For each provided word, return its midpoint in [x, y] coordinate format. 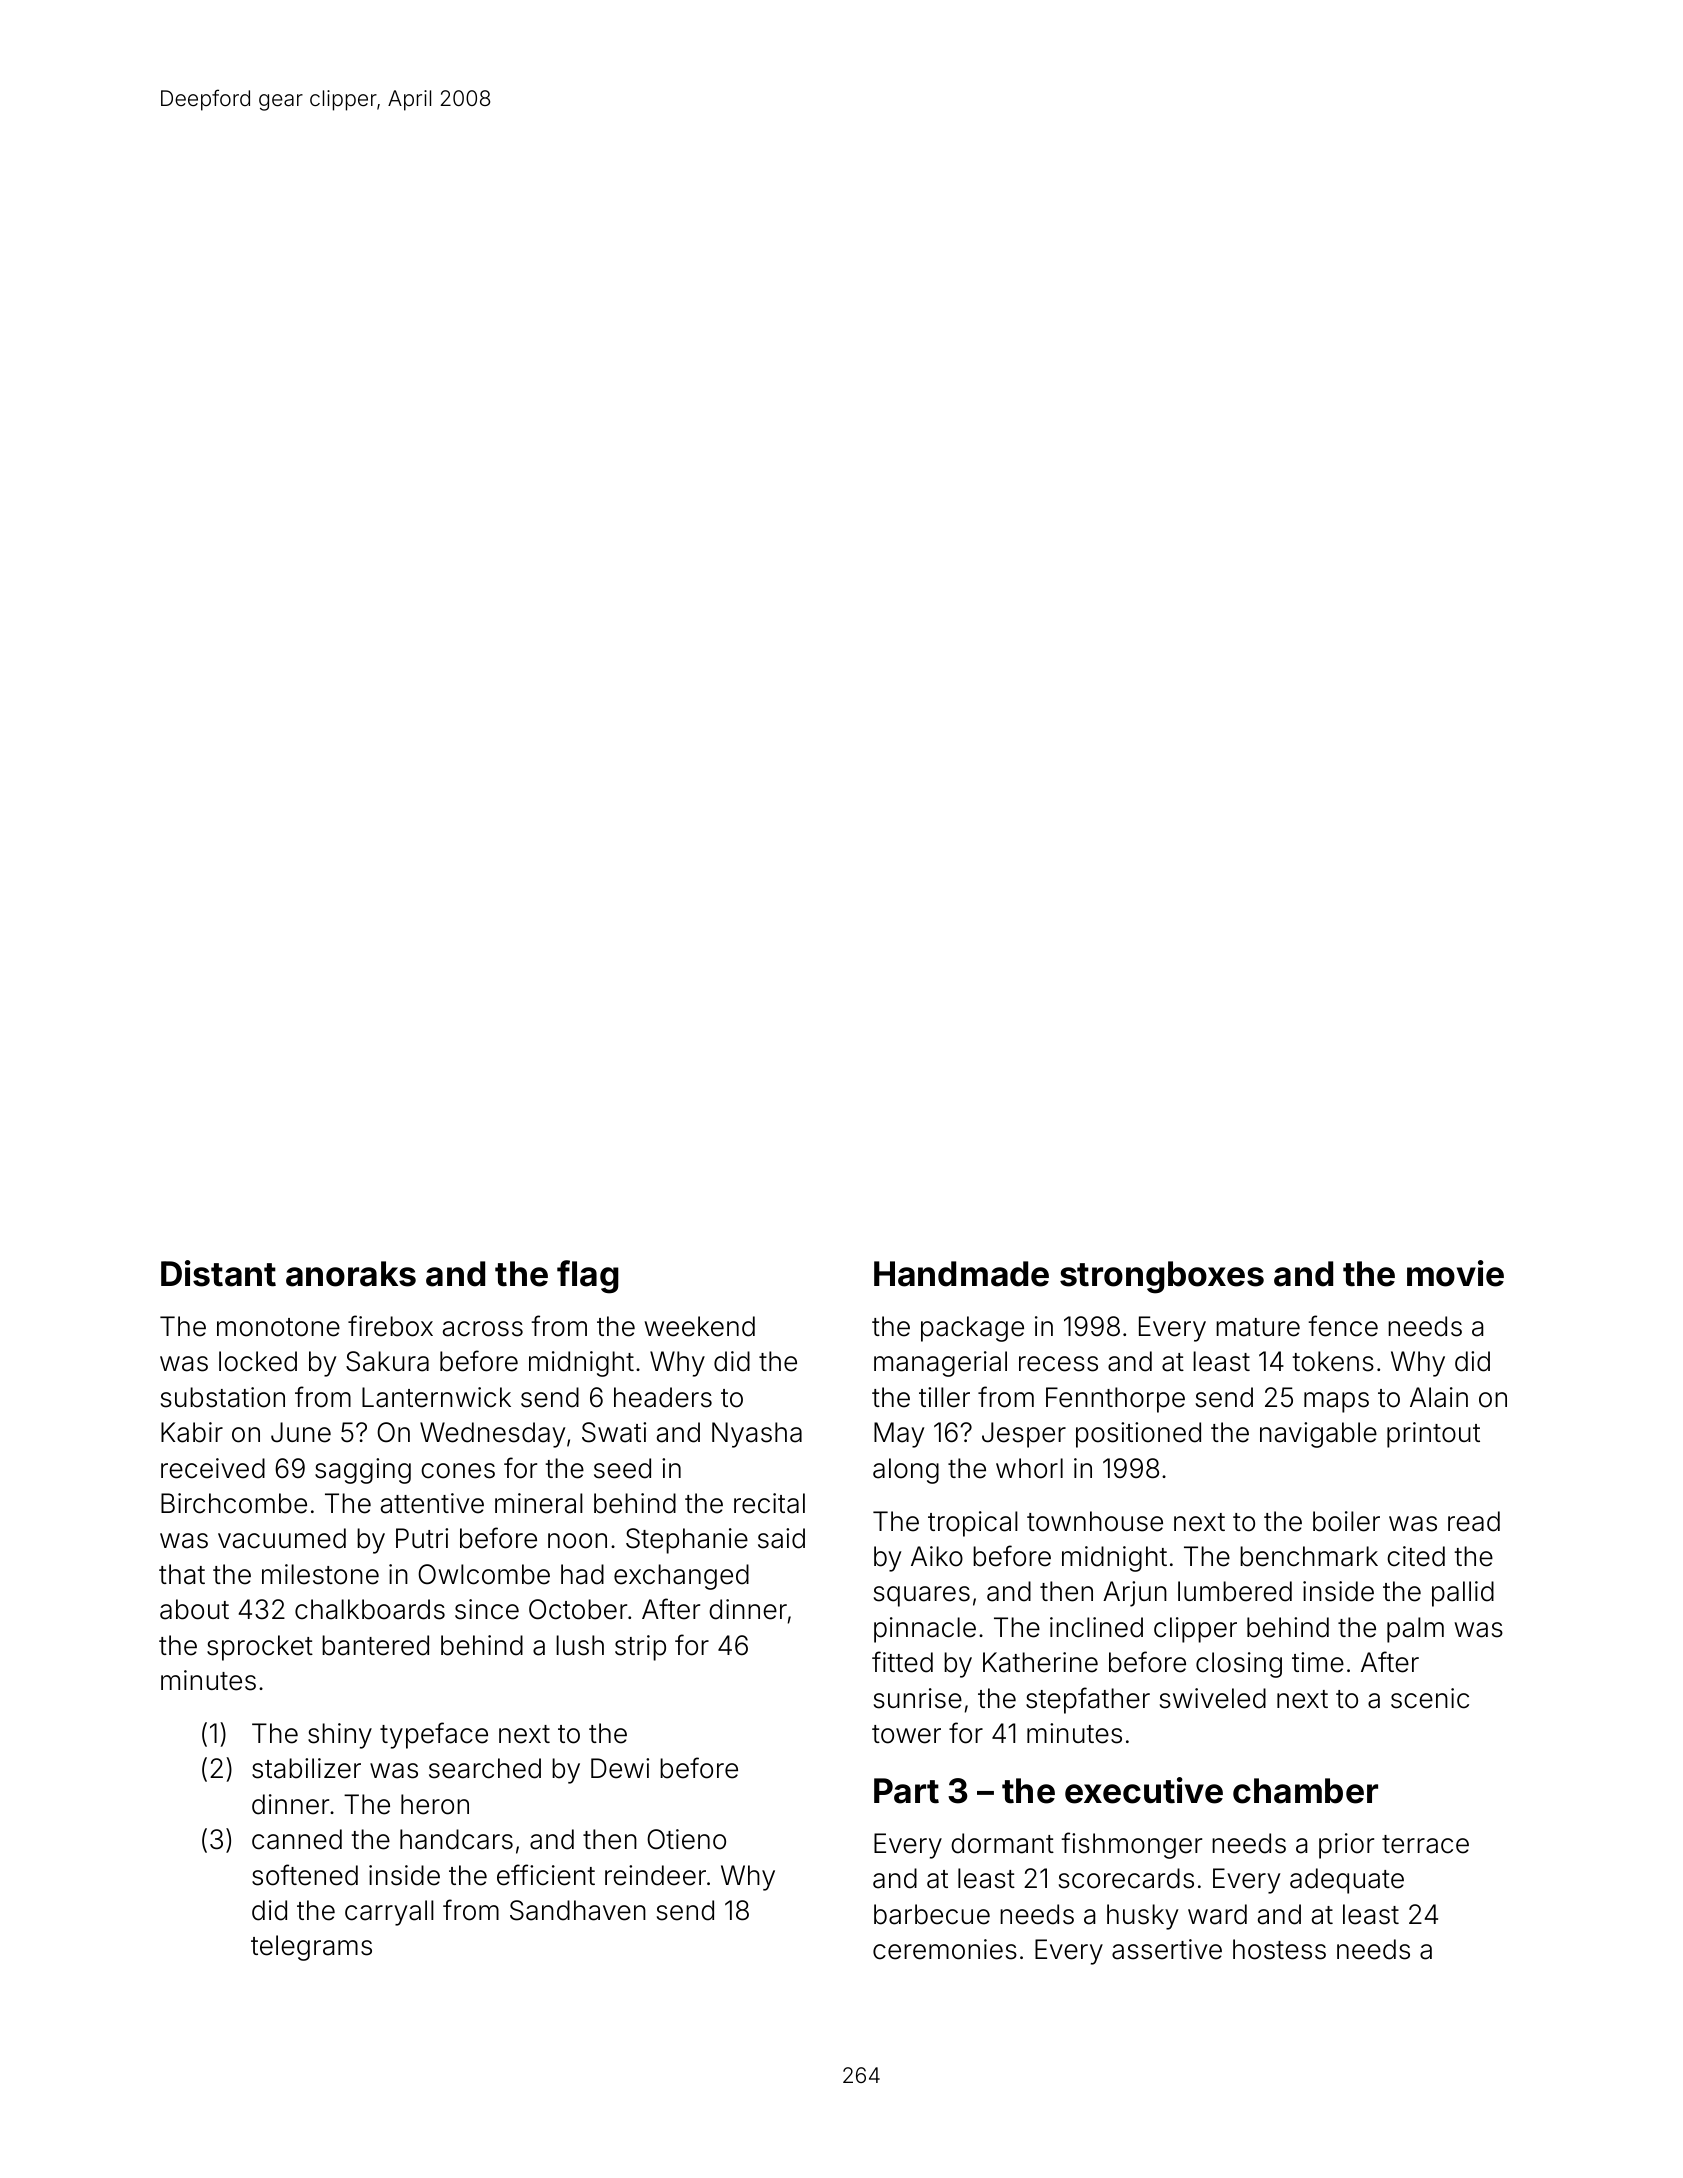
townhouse [1095, 1521]
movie [1455, 1273]
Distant [218, 1273]
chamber [1305, 1791]
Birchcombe [234, 1503]
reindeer [655, 1875]
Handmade [961, 1274]
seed [622, 1468]
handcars [456, 1839]
